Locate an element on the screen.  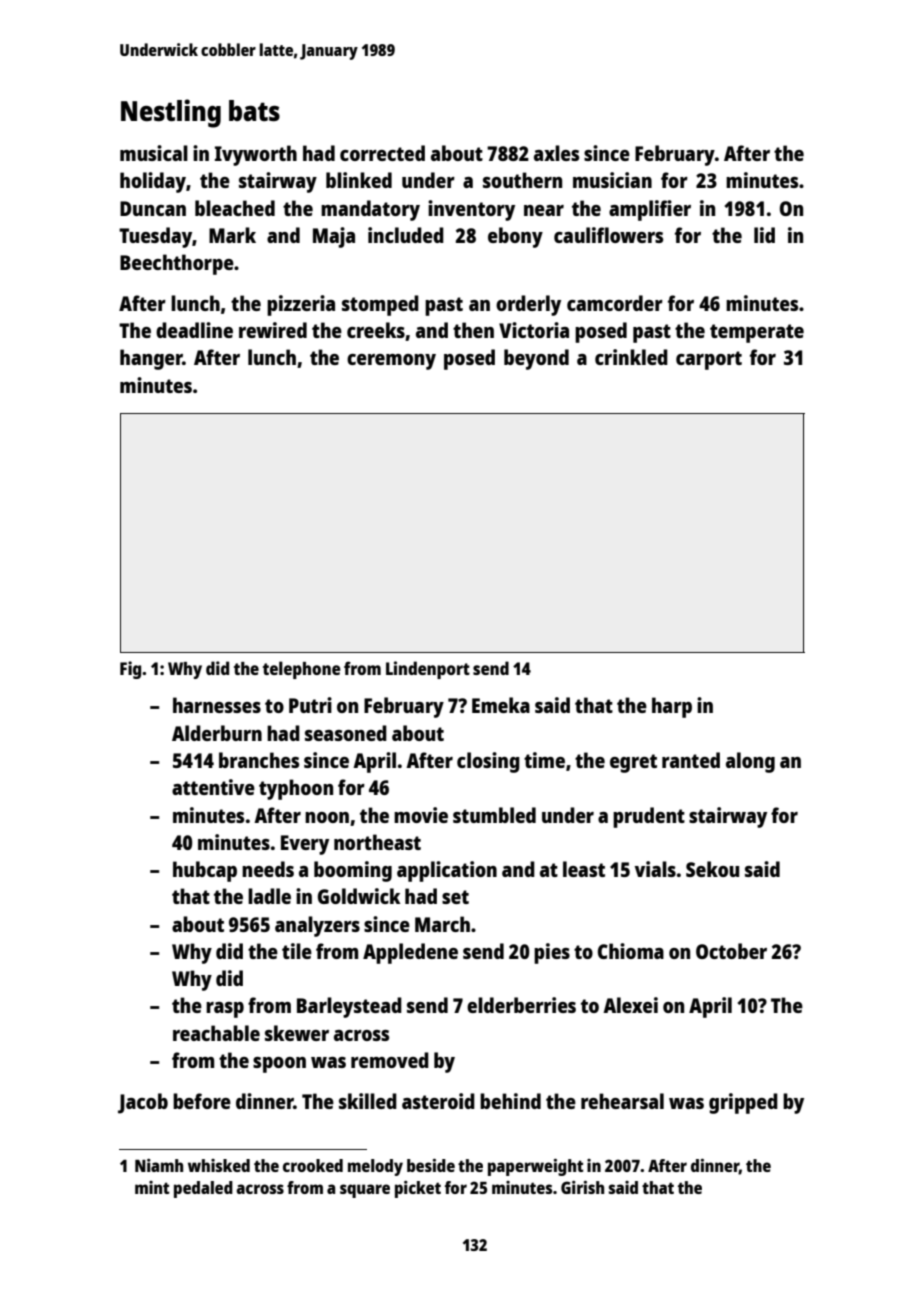
corrected is located at coordinates (382, 153).
